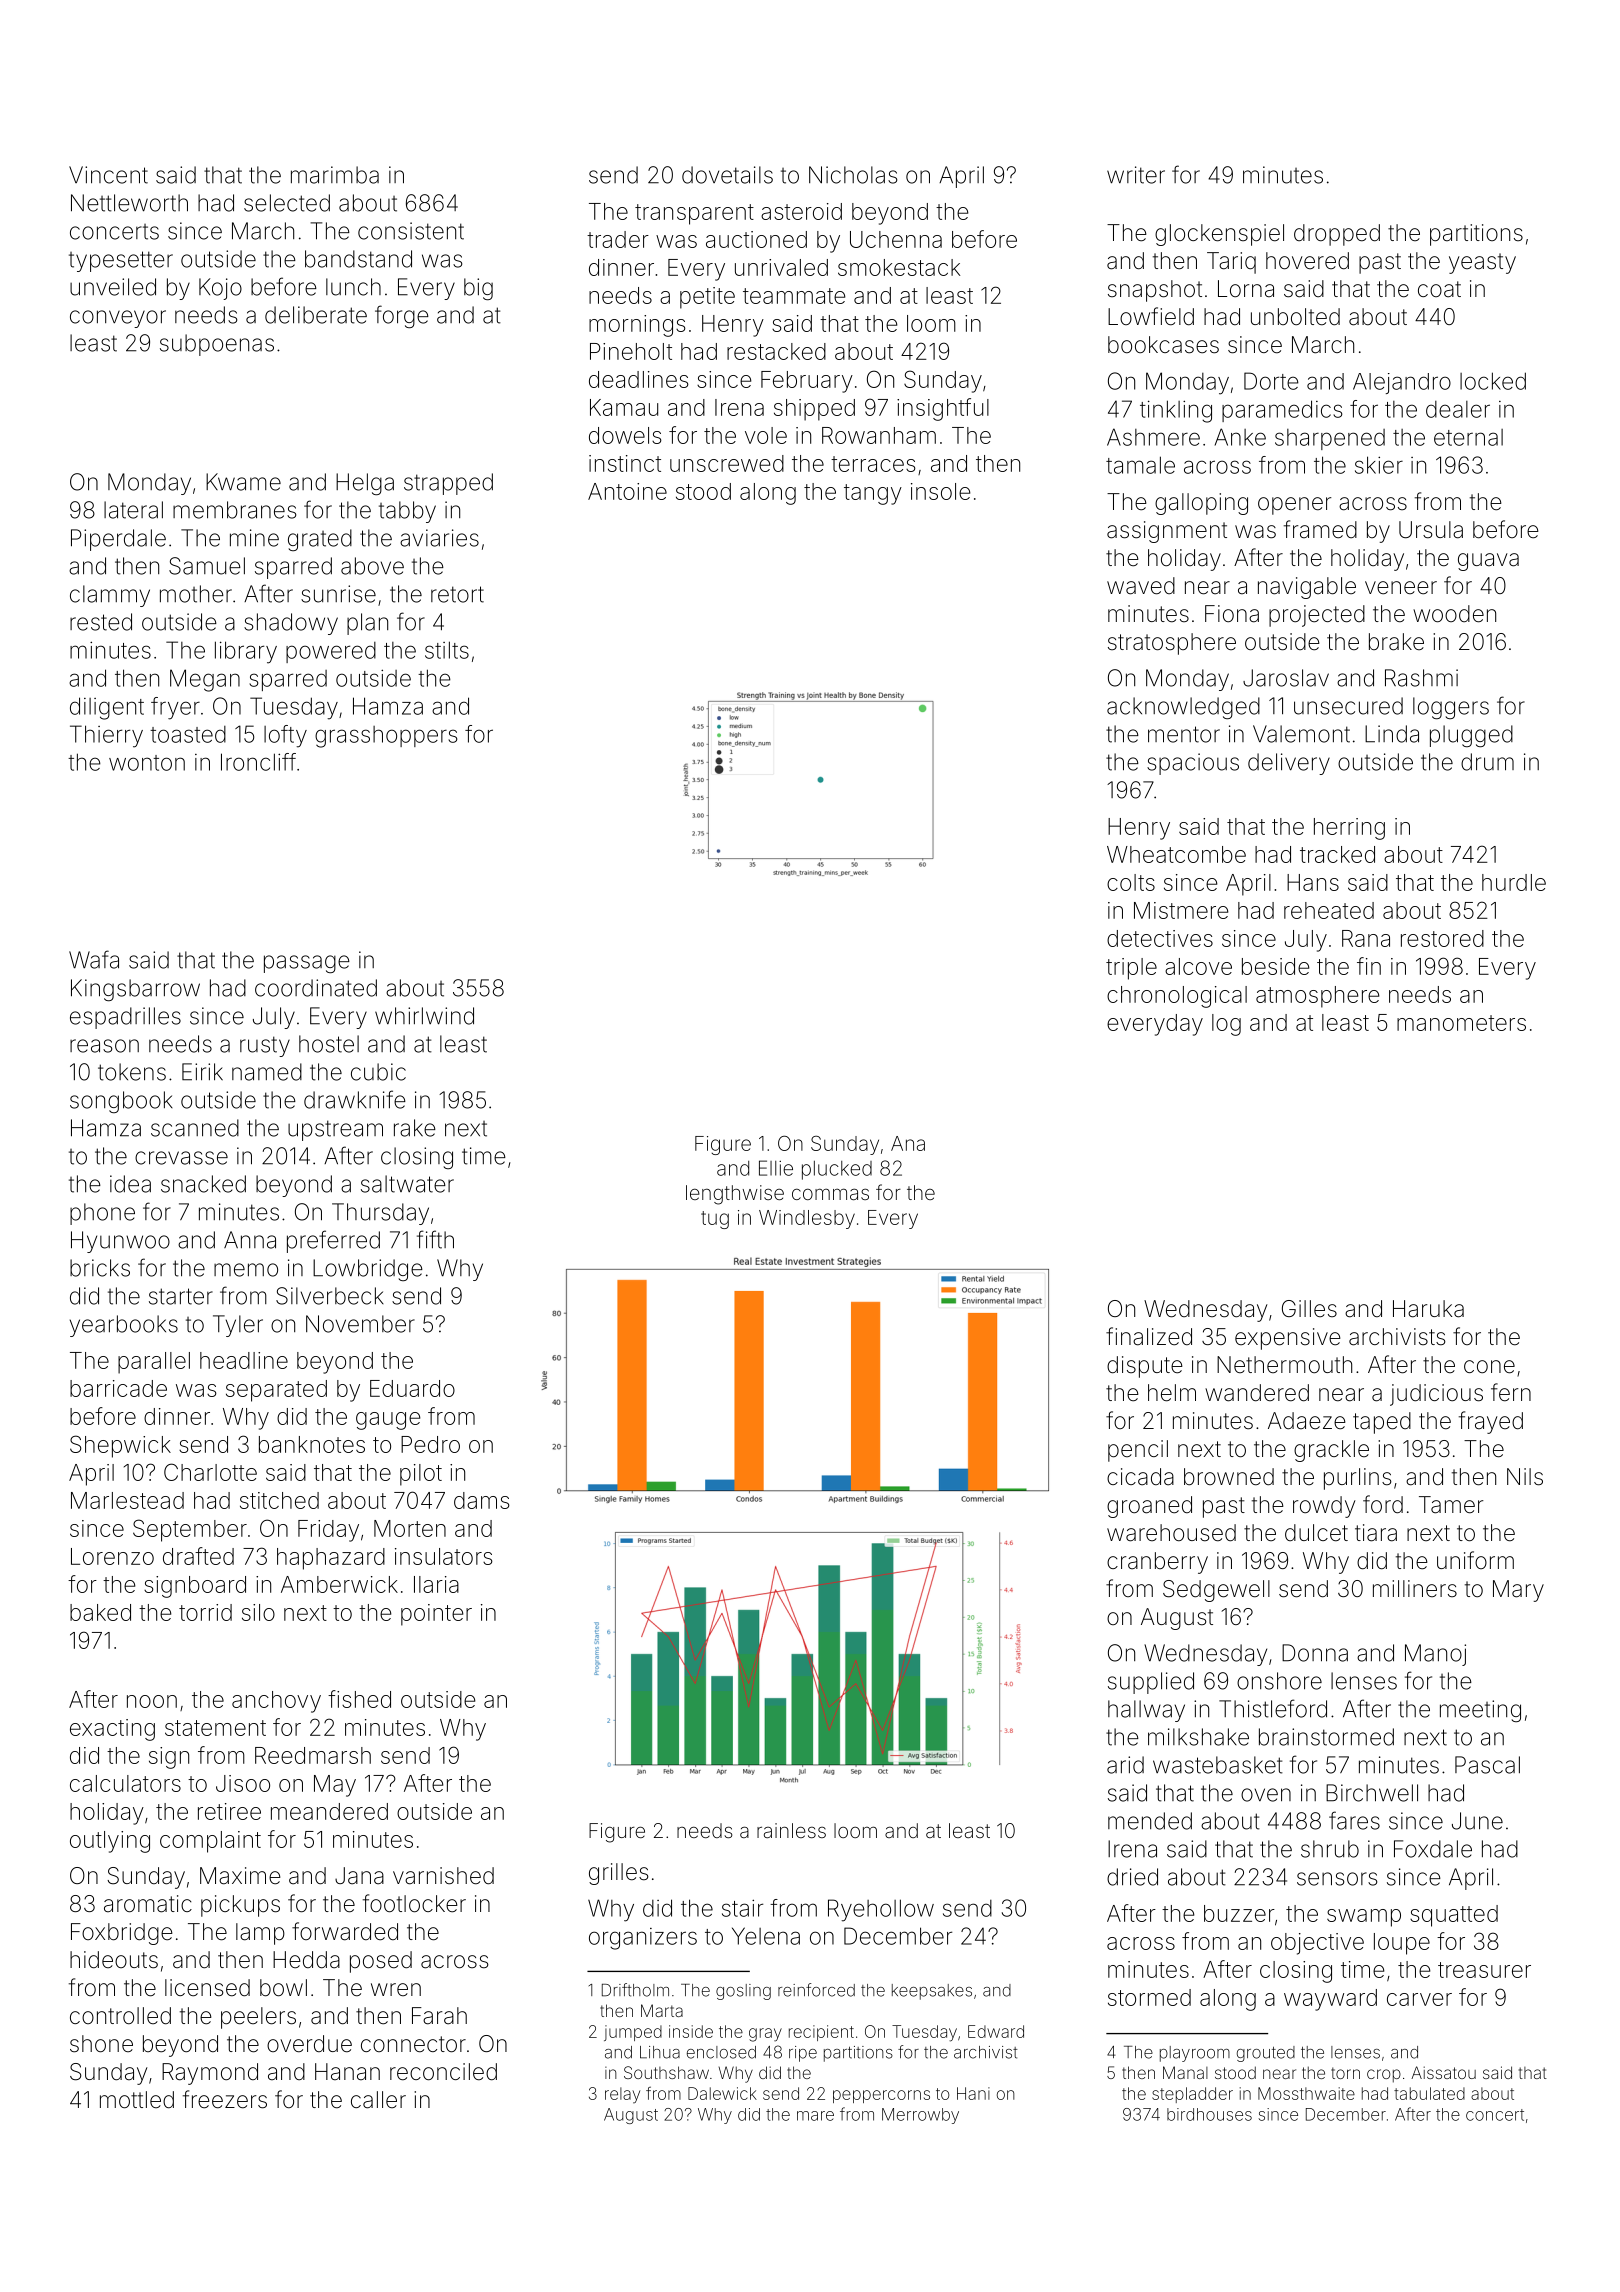 The width and height of the page is (1620, 2292). Describe the element at coordinates (1317, 997) in the page. I see `atmosphere` at that location.
